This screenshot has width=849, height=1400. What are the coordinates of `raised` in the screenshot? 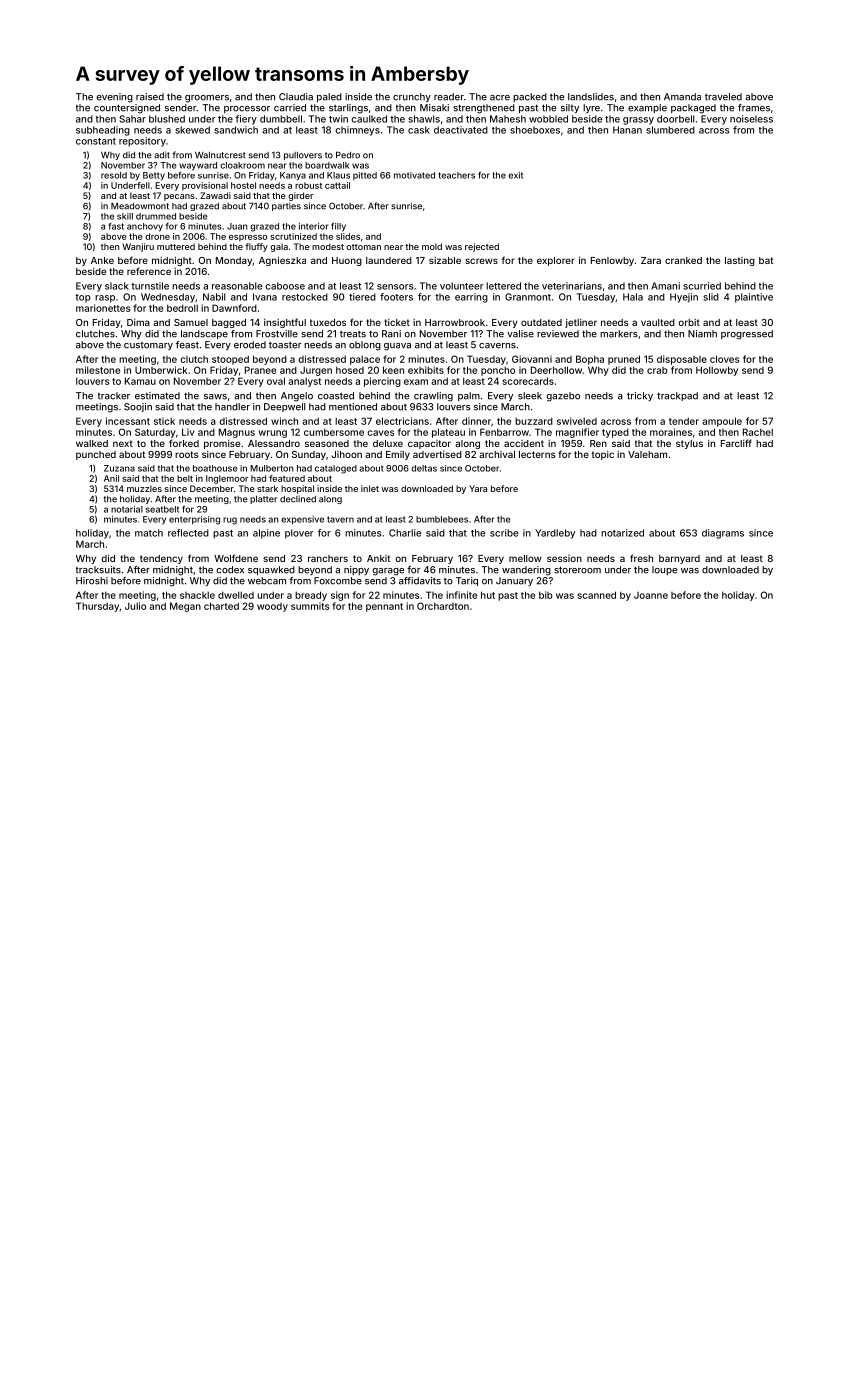 It's located at (150, 97).
